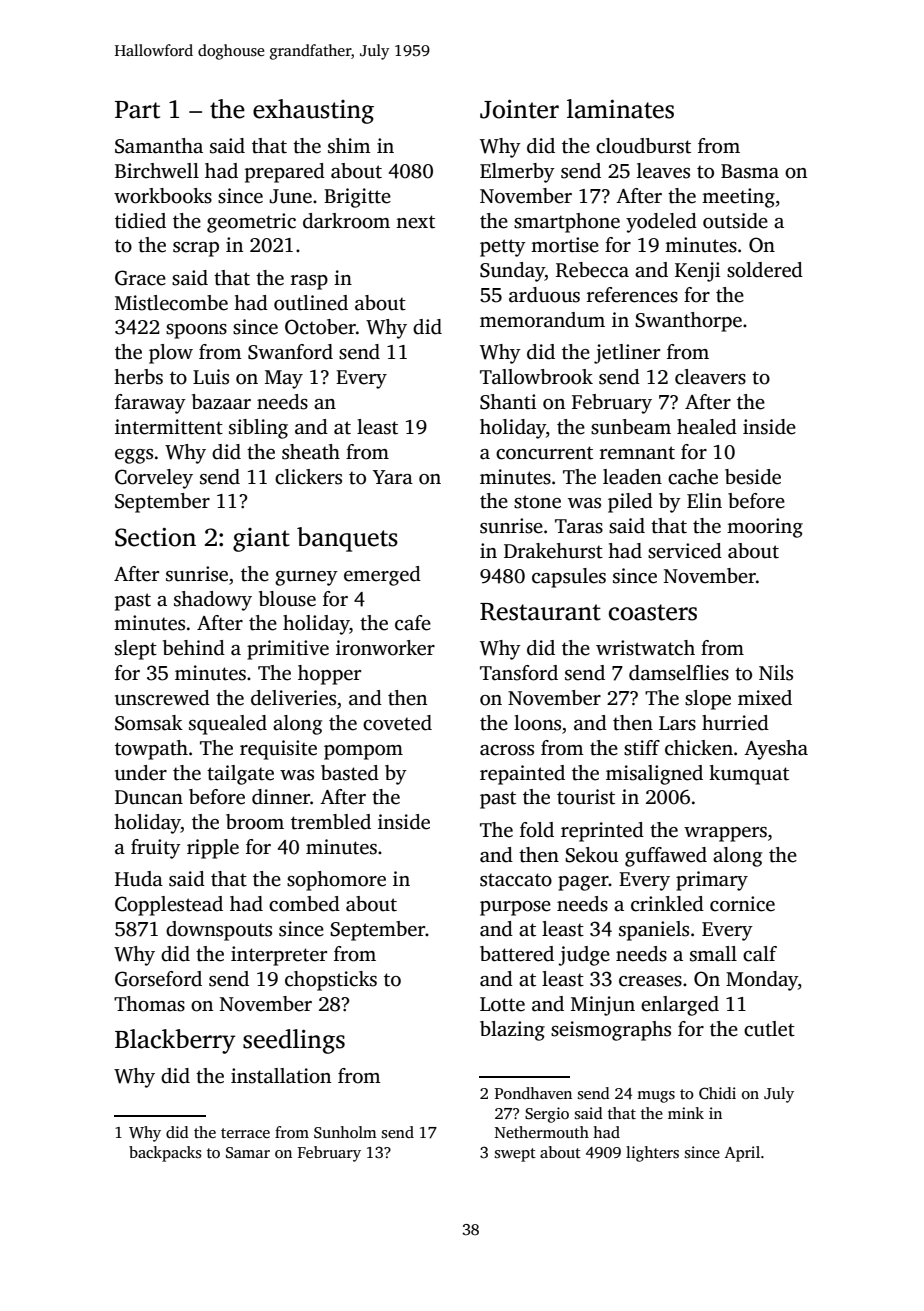 Image resolution: width=924 pixels, height=1311 pixels. I want to click on Pondhaven, so click(533, 1093).
